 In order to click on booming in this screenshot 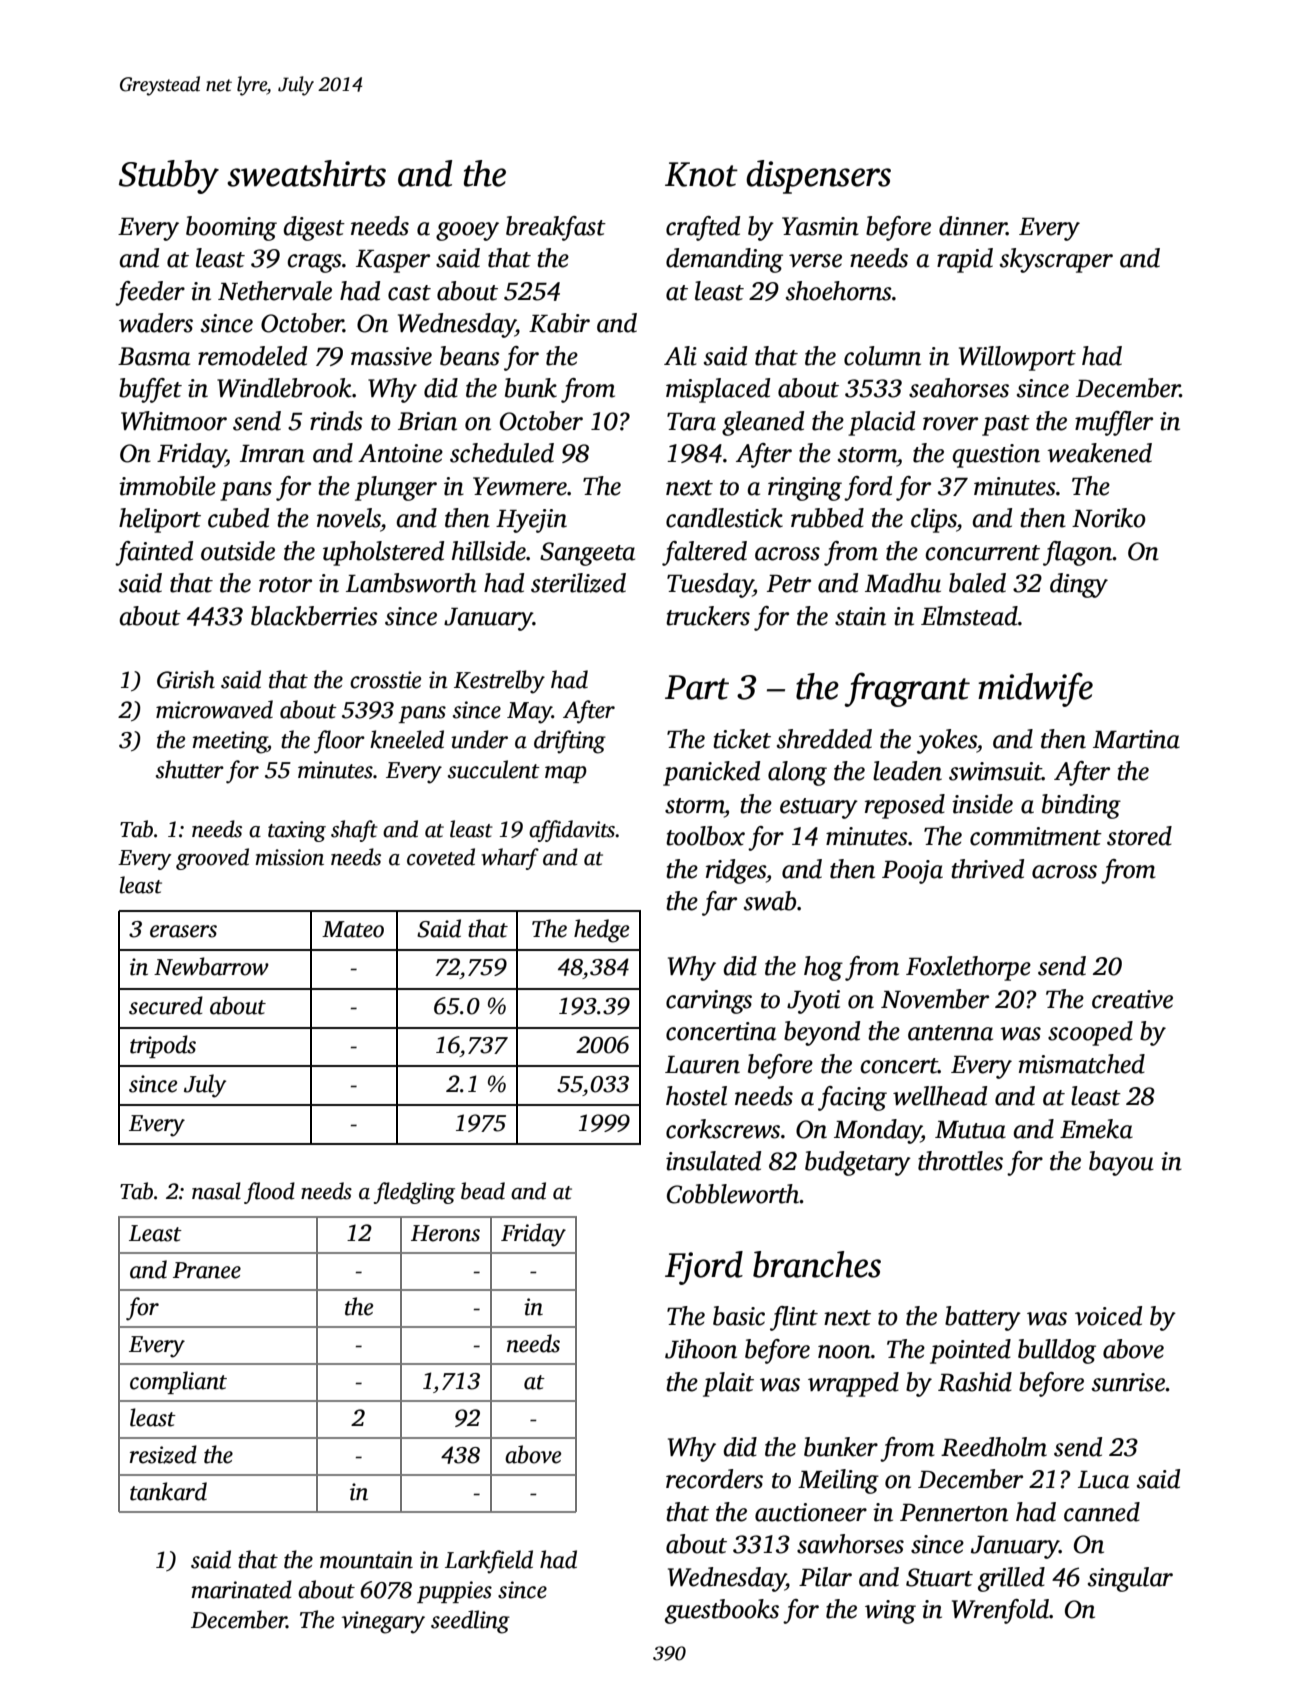, I will do `click(231, 228)`.
